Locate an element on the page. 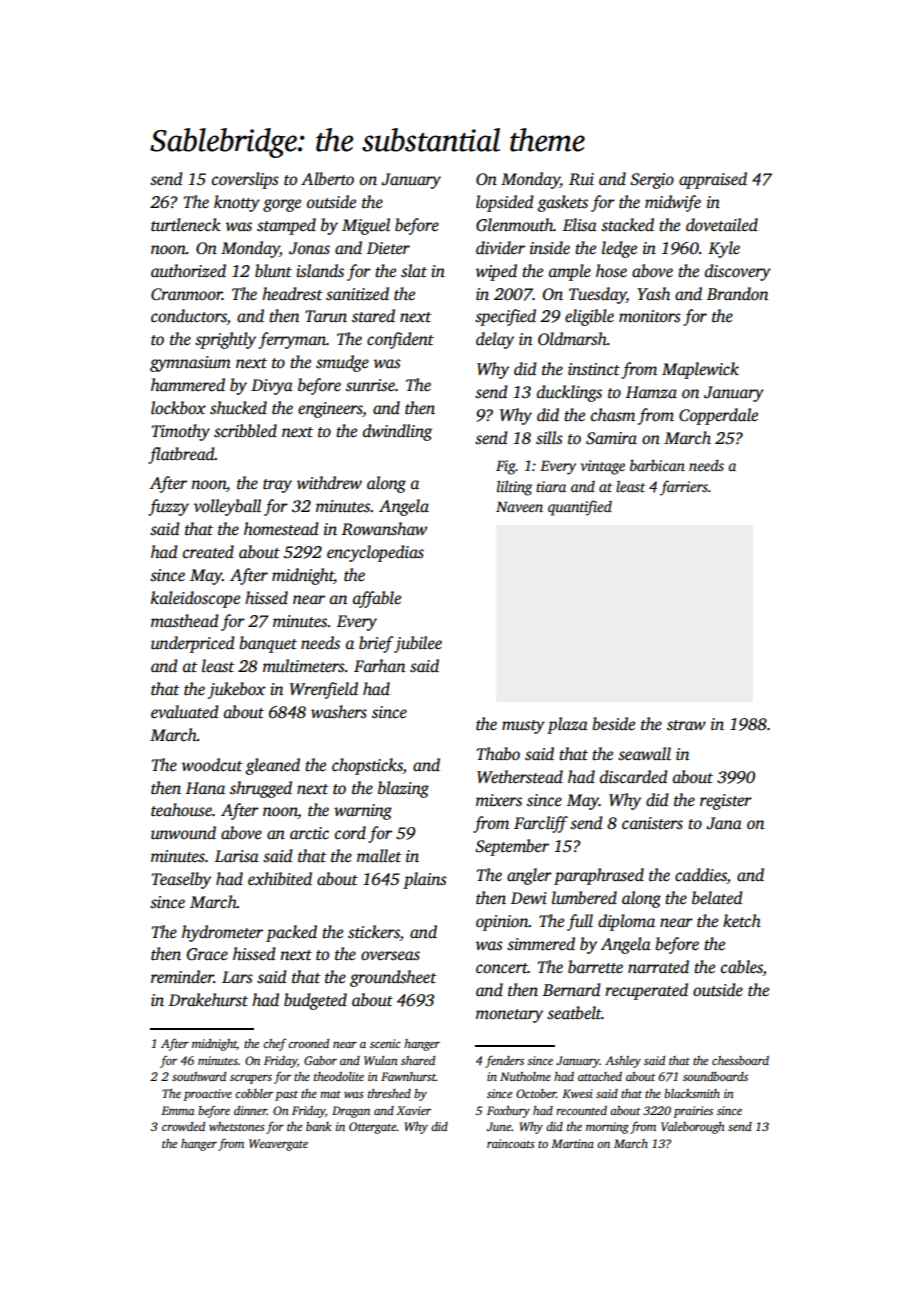 This page has width=924, height=1311. Hamza is located at coordinates (651, 392).
